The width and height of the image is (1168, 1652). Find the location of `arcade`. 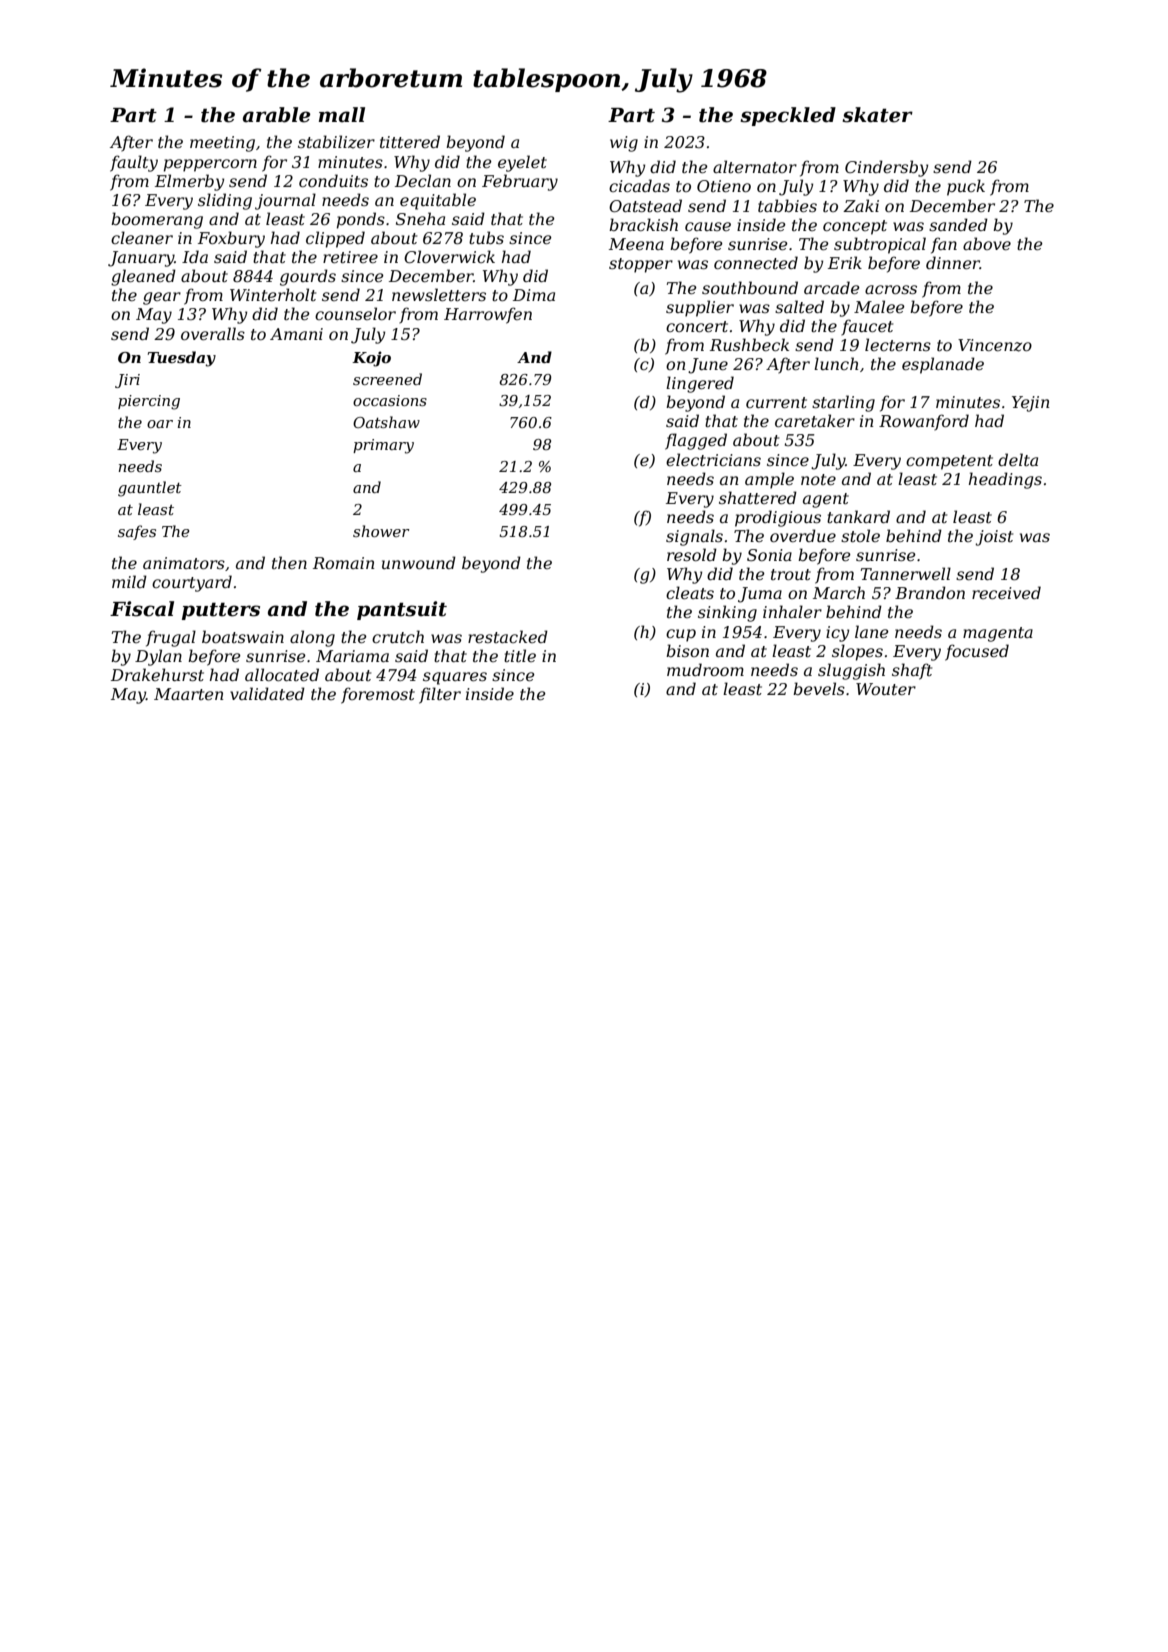

arcade is located at coordinates (832, 287).
